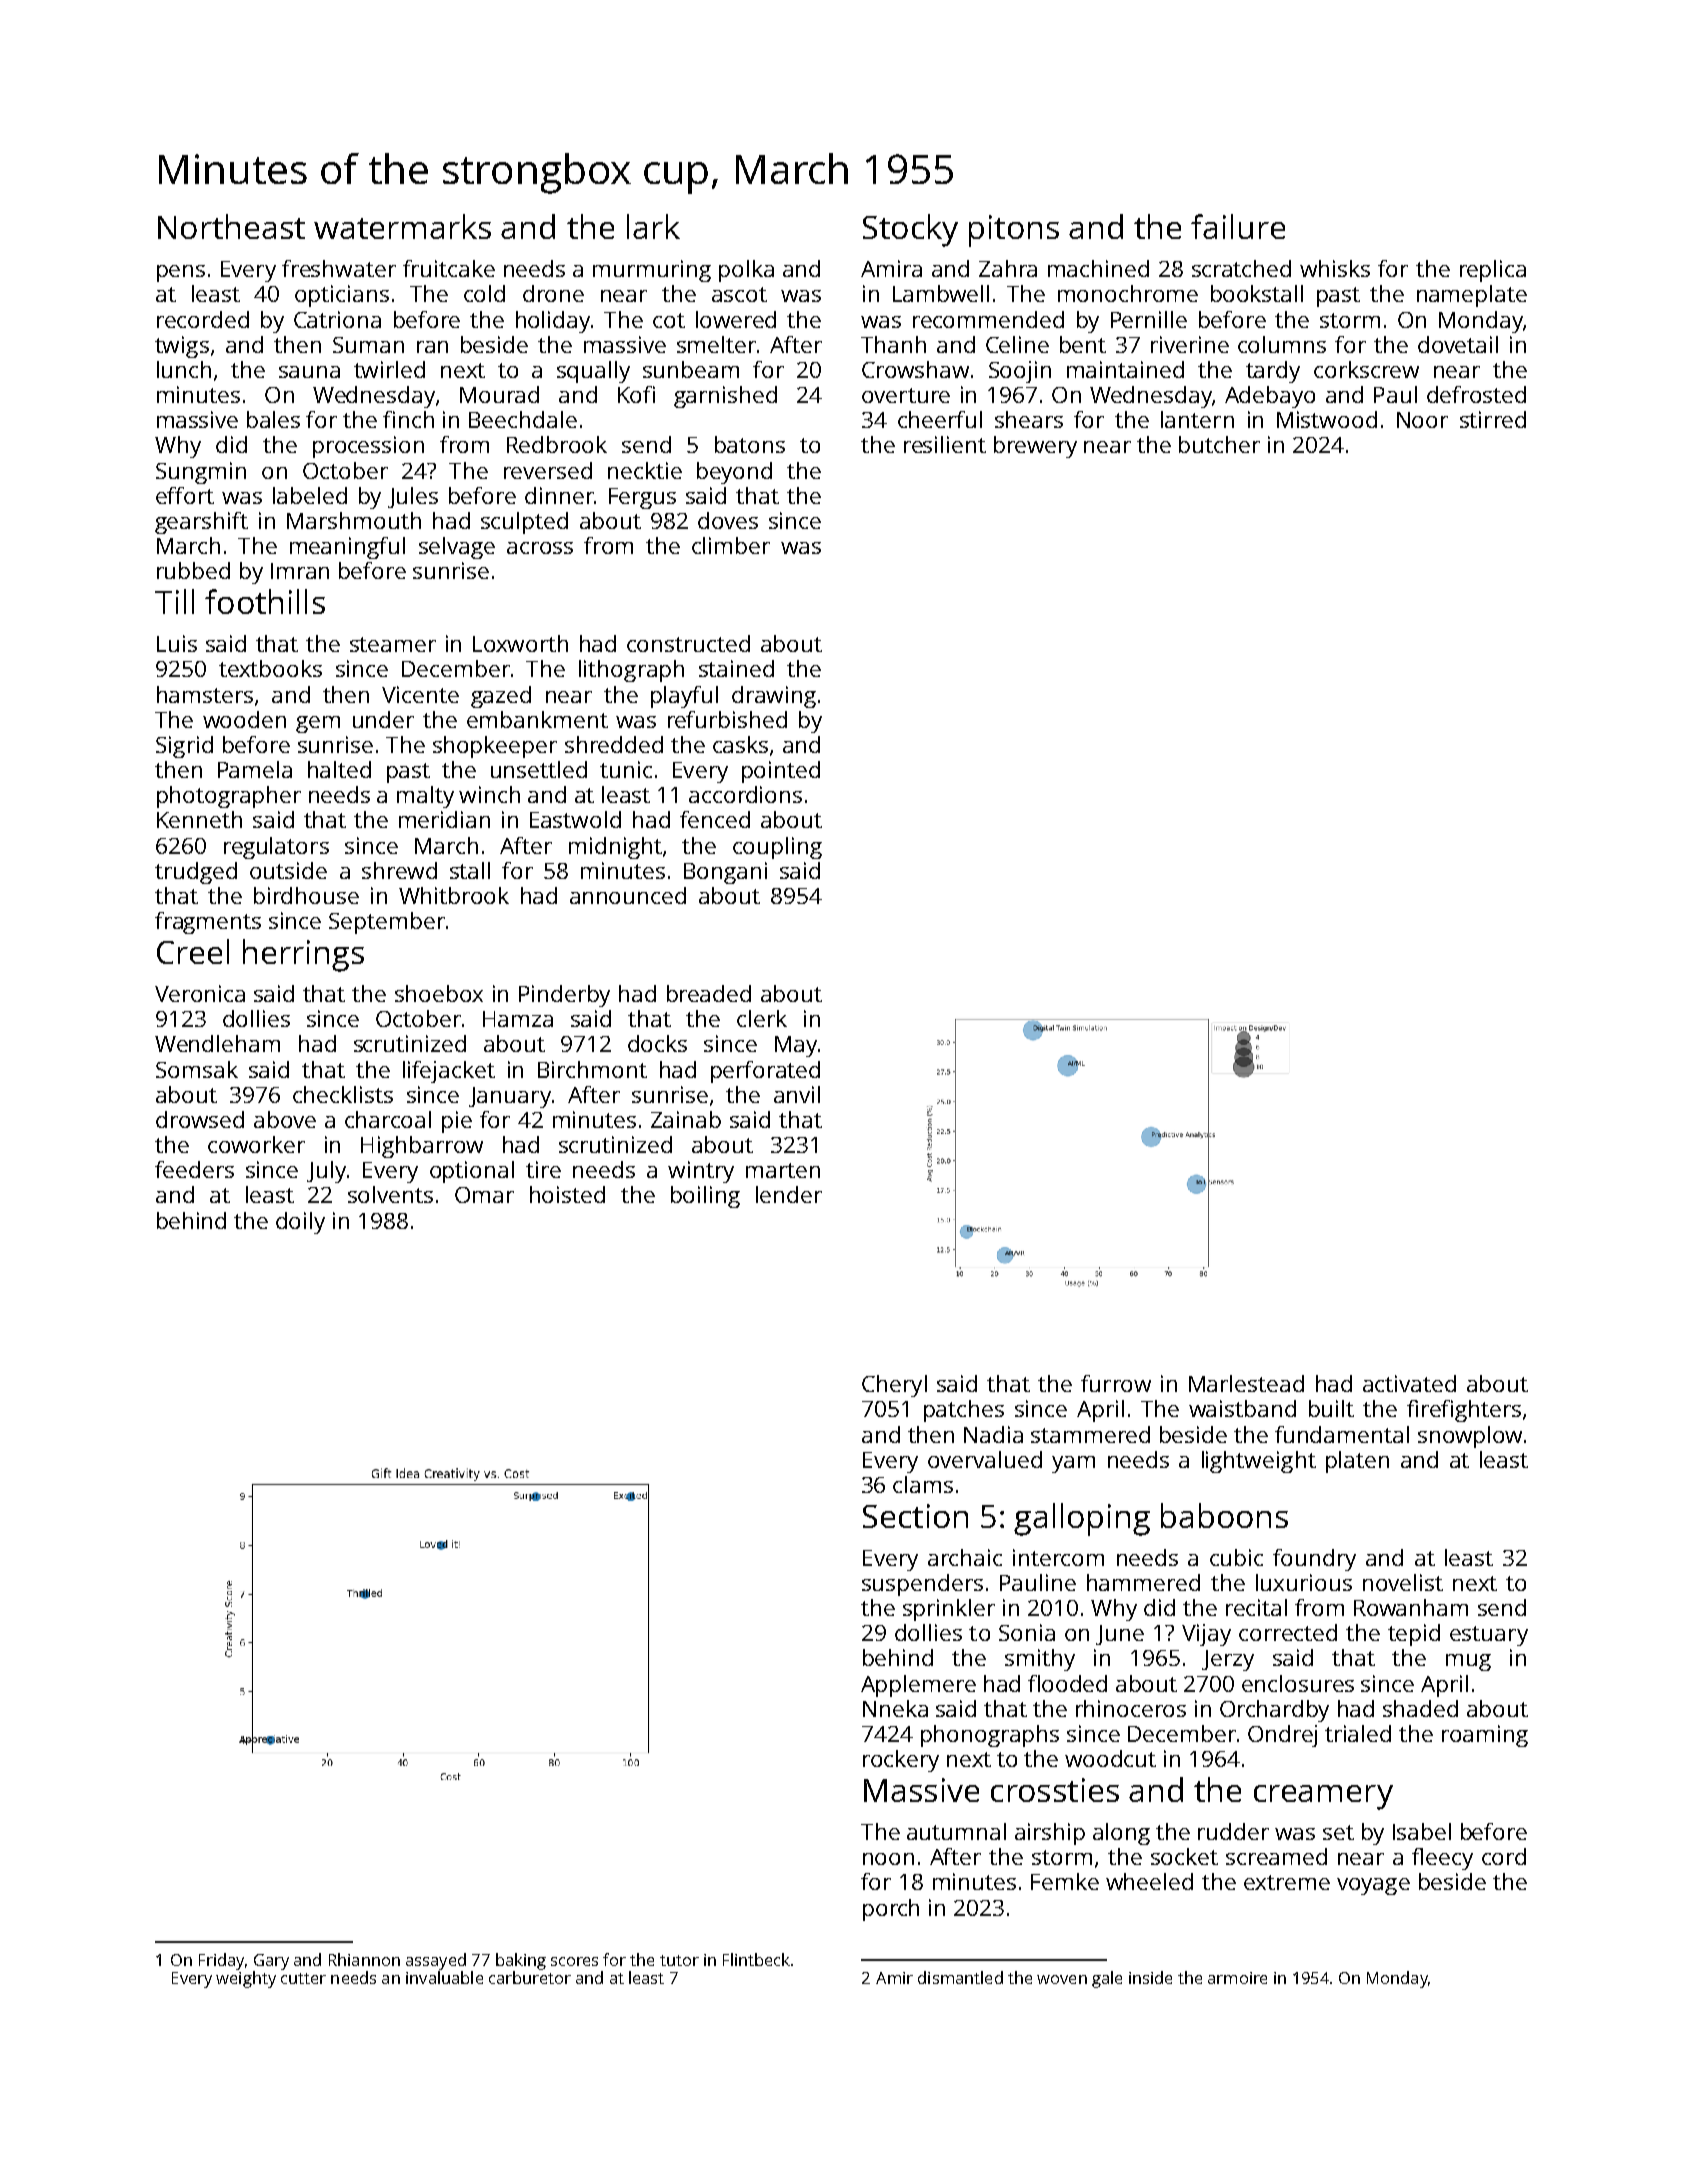 Image resolution: width=1683 pixels, height=2178 pixels. Describe the element at coordinates (797, 1094) in the document. I see `anvil` at that location.
